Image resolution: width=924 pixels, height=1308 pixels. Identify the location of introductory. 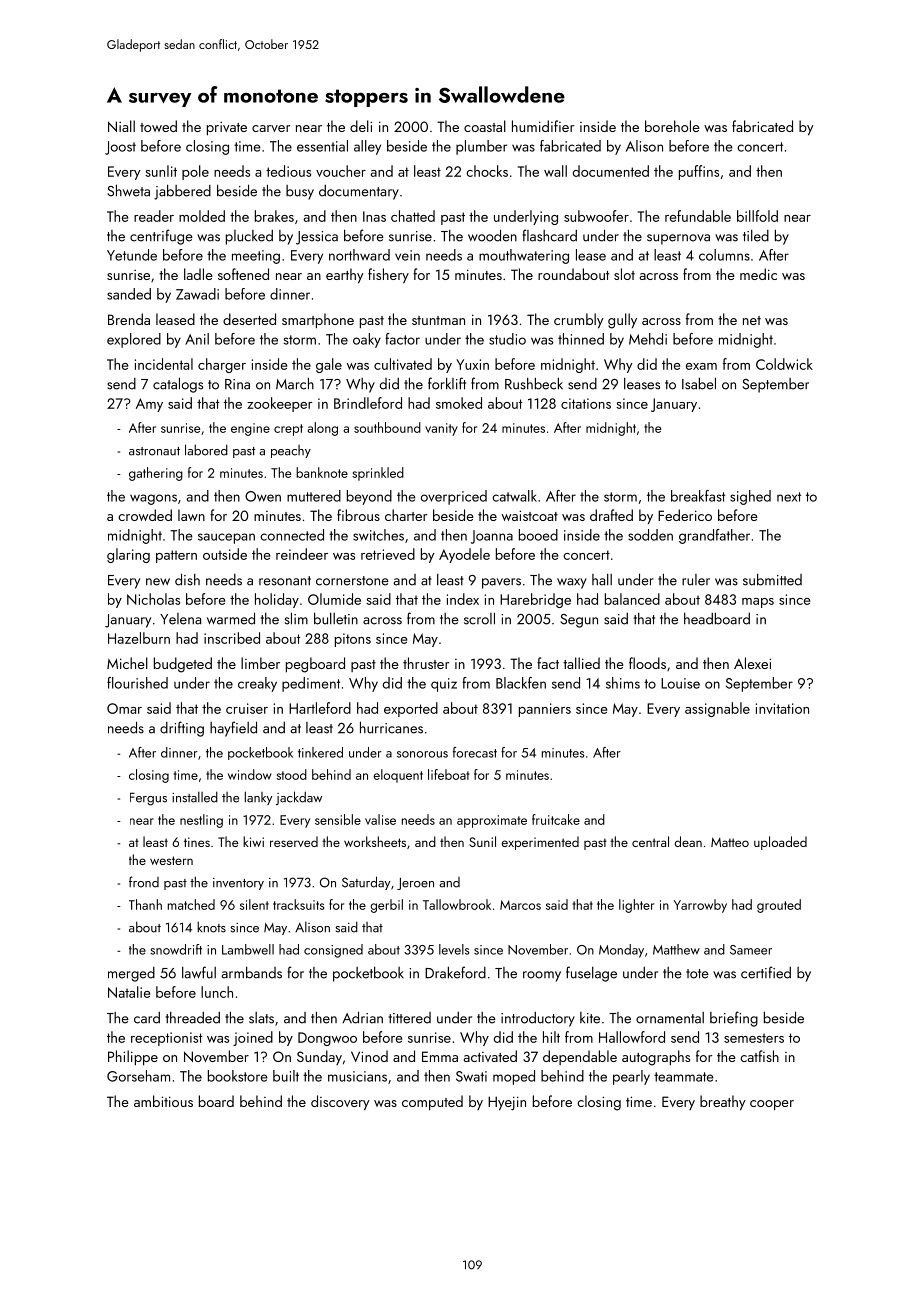
(538, 1019).
